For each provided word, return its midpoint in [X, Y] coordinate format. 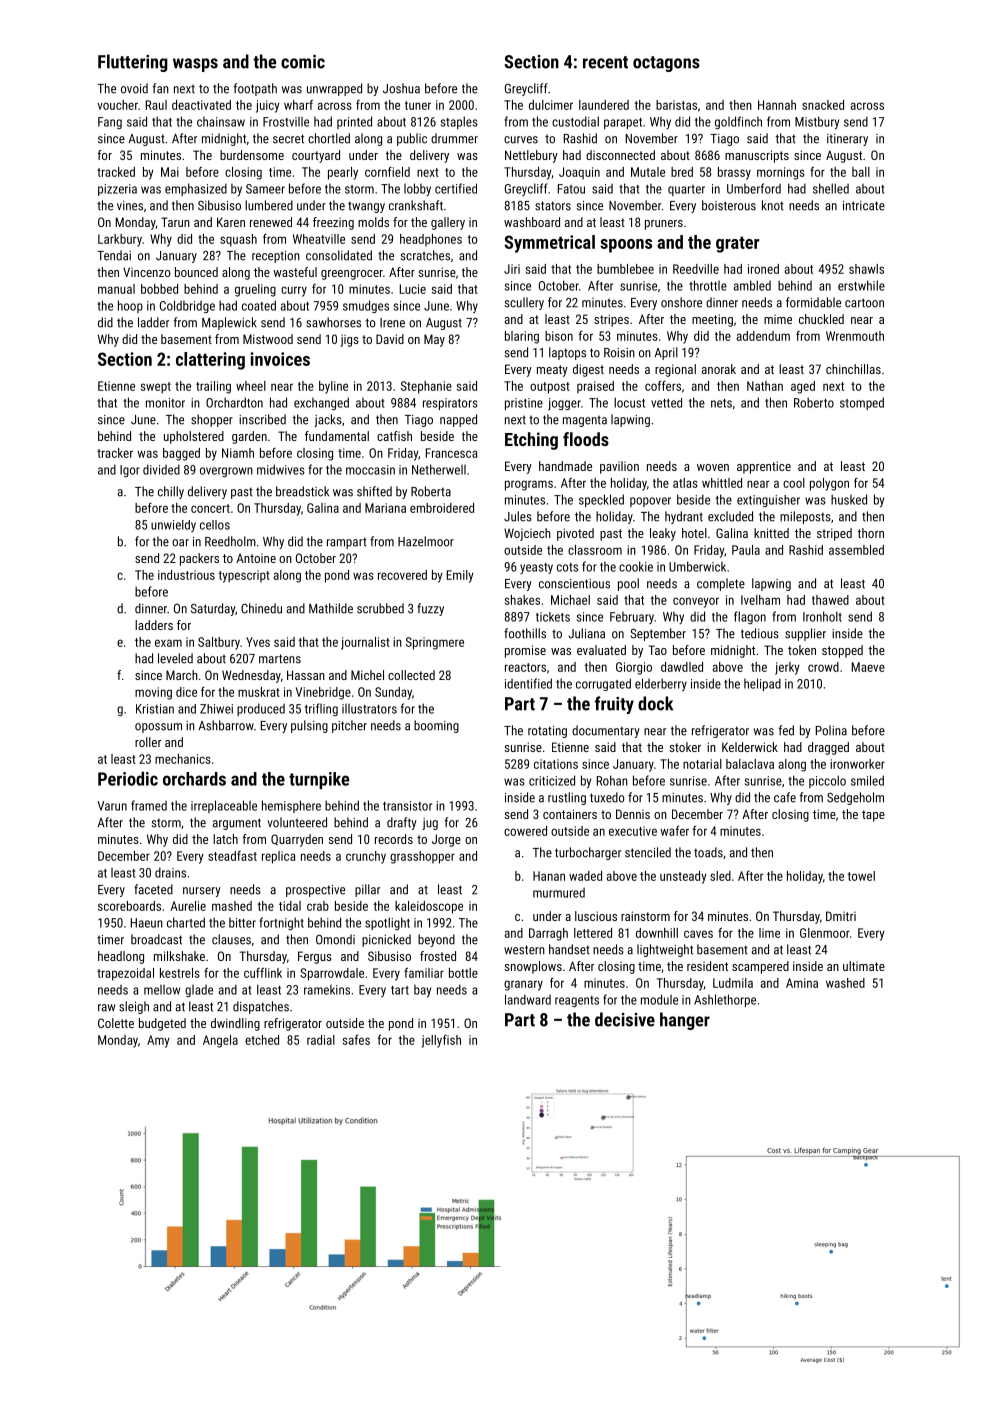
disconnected [620, 155]
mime [778, 319]
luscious [596, 916]
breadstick [302, 491]
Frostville [286, 122]
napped [458, 420]
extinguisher [768, 501]
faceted [153, 889]
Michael [570, 600]
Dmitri [841, 916]
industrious [186, 575]
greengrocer [352, 275]
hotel [694, 533]
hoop [130, 306]
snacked [823, 105]
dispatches [261, 1007]
